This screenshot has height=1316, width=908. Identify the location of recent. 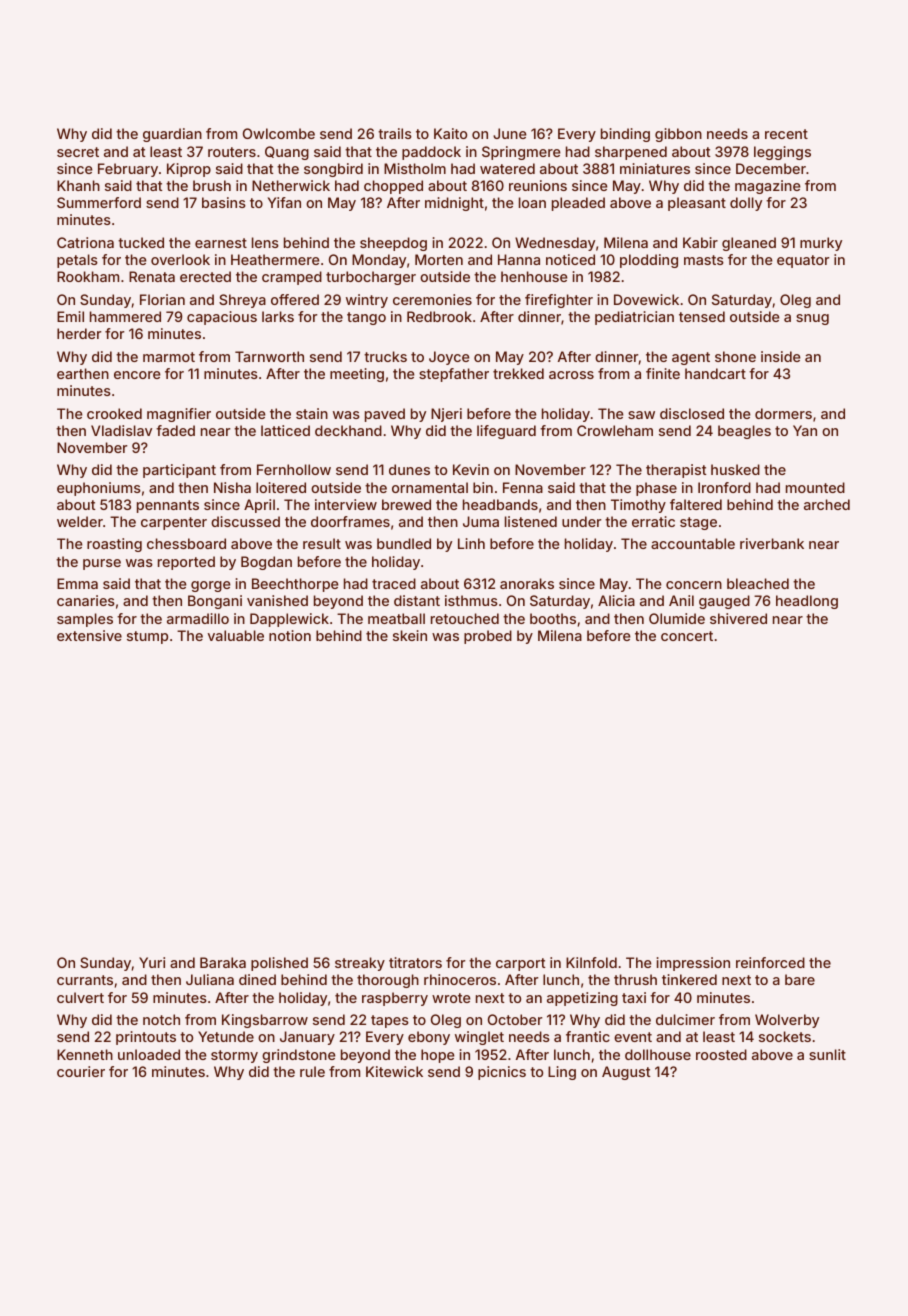
(786, 134).
